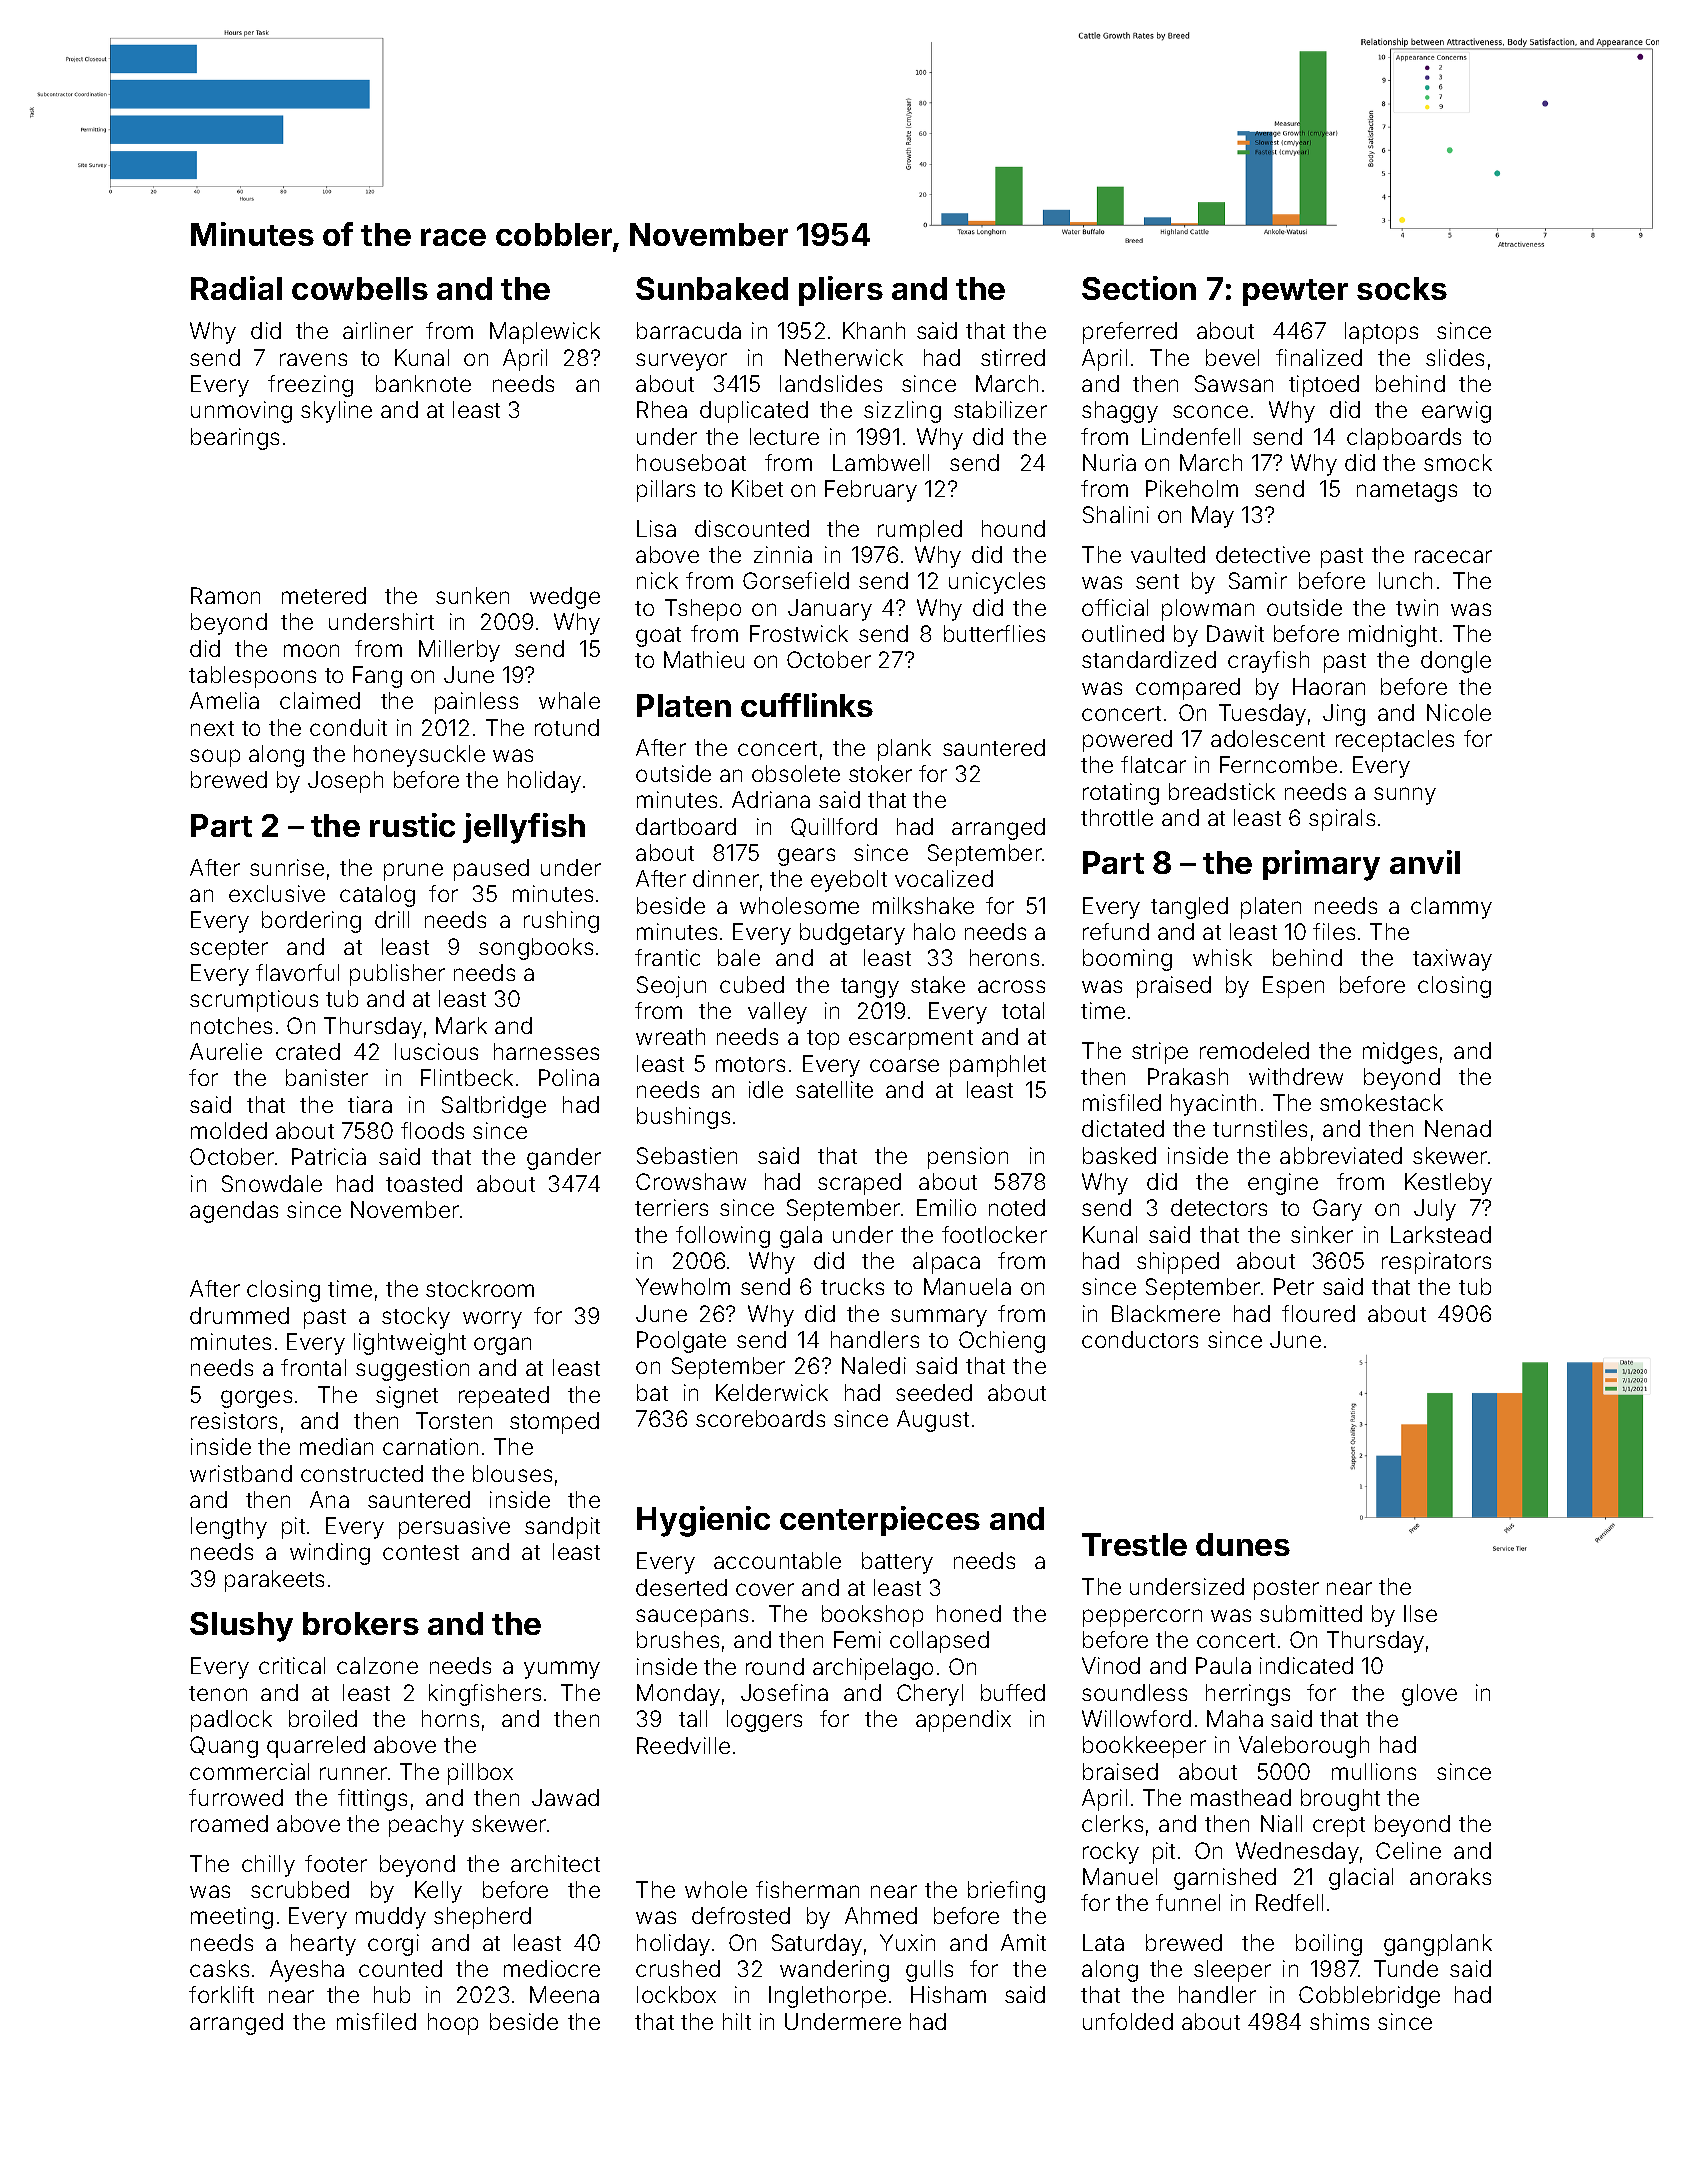  Describe the element at coordinates (1393, 636) in the page. I see `midnight` at that location.
